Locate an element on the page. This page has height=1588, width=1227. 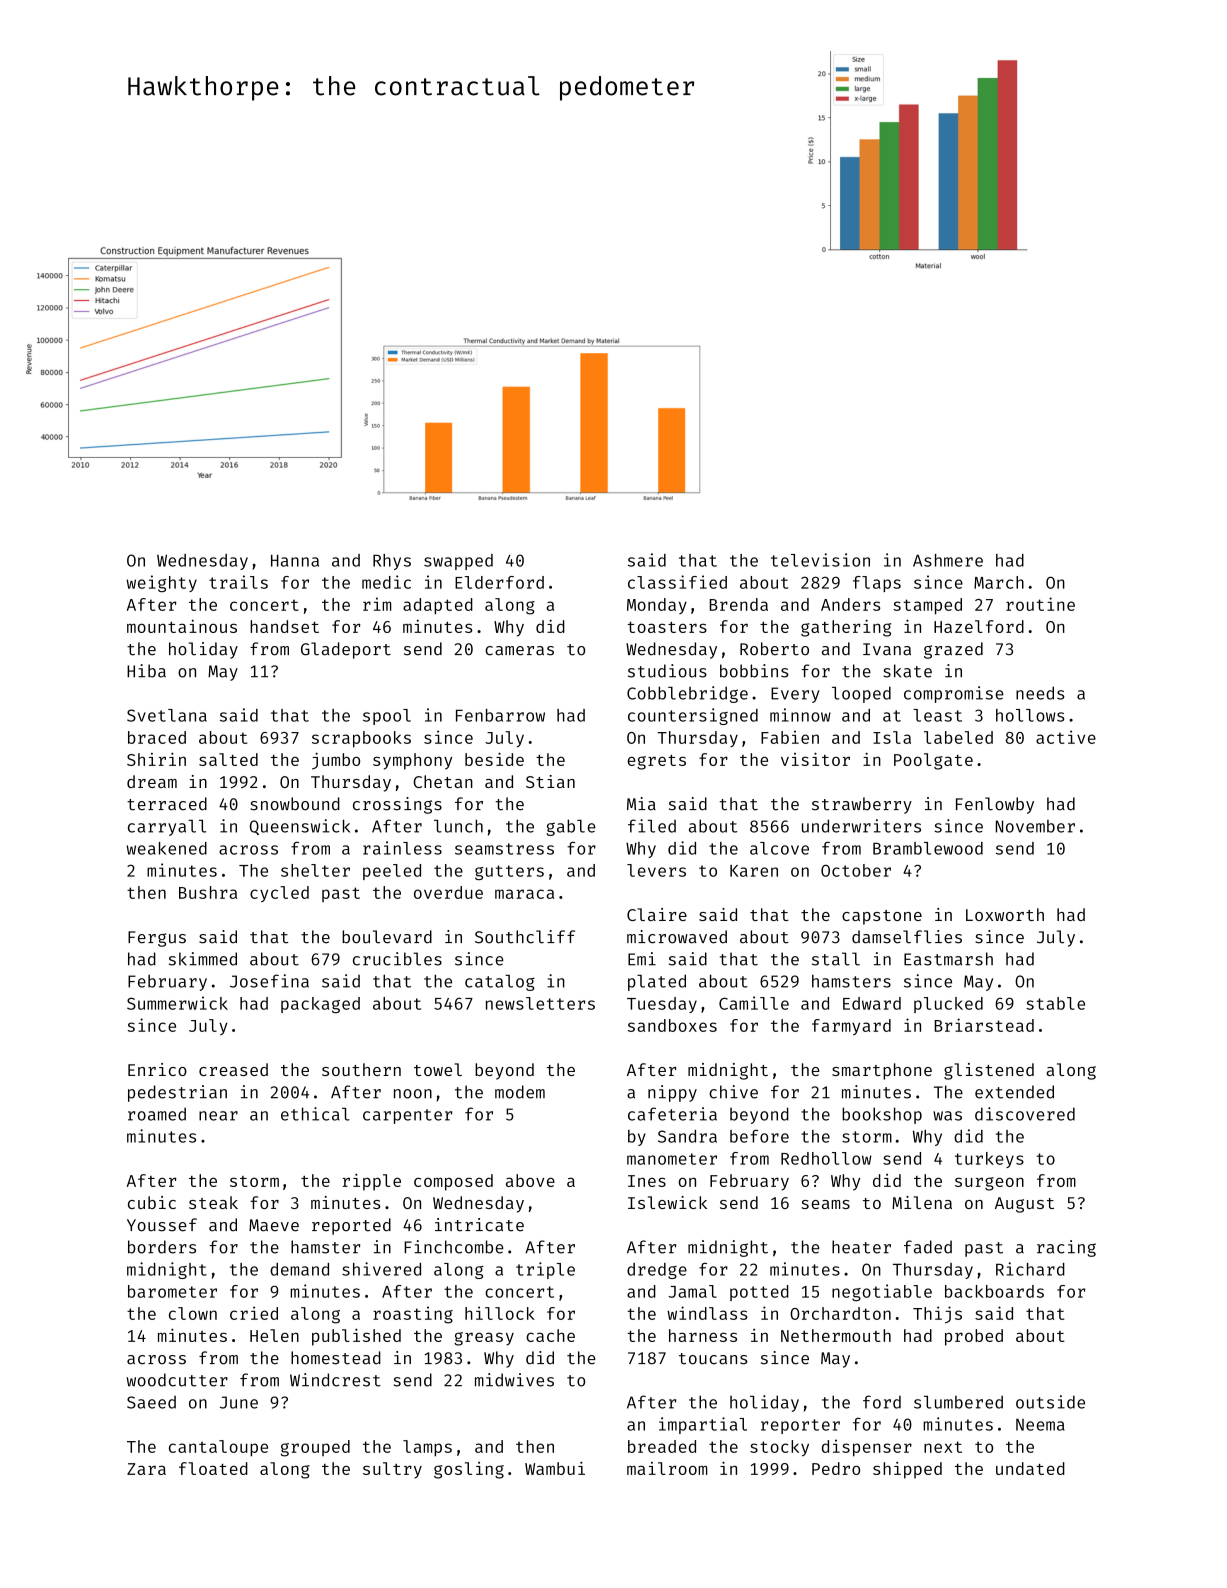
gosling is located at coordinates (469, 1470).
